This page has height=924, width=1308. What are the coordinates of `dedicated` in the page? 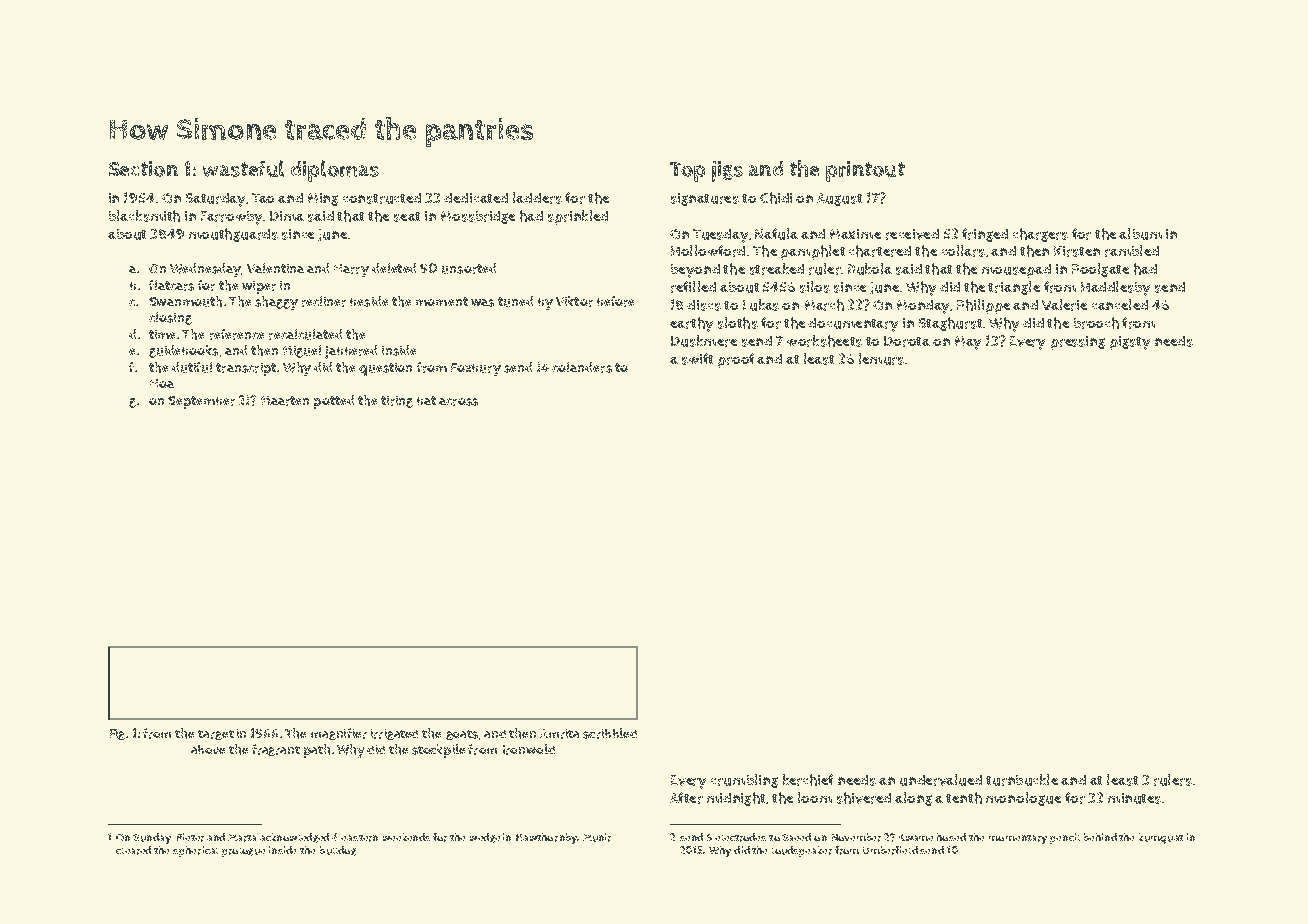 It's located at (476, 198).
